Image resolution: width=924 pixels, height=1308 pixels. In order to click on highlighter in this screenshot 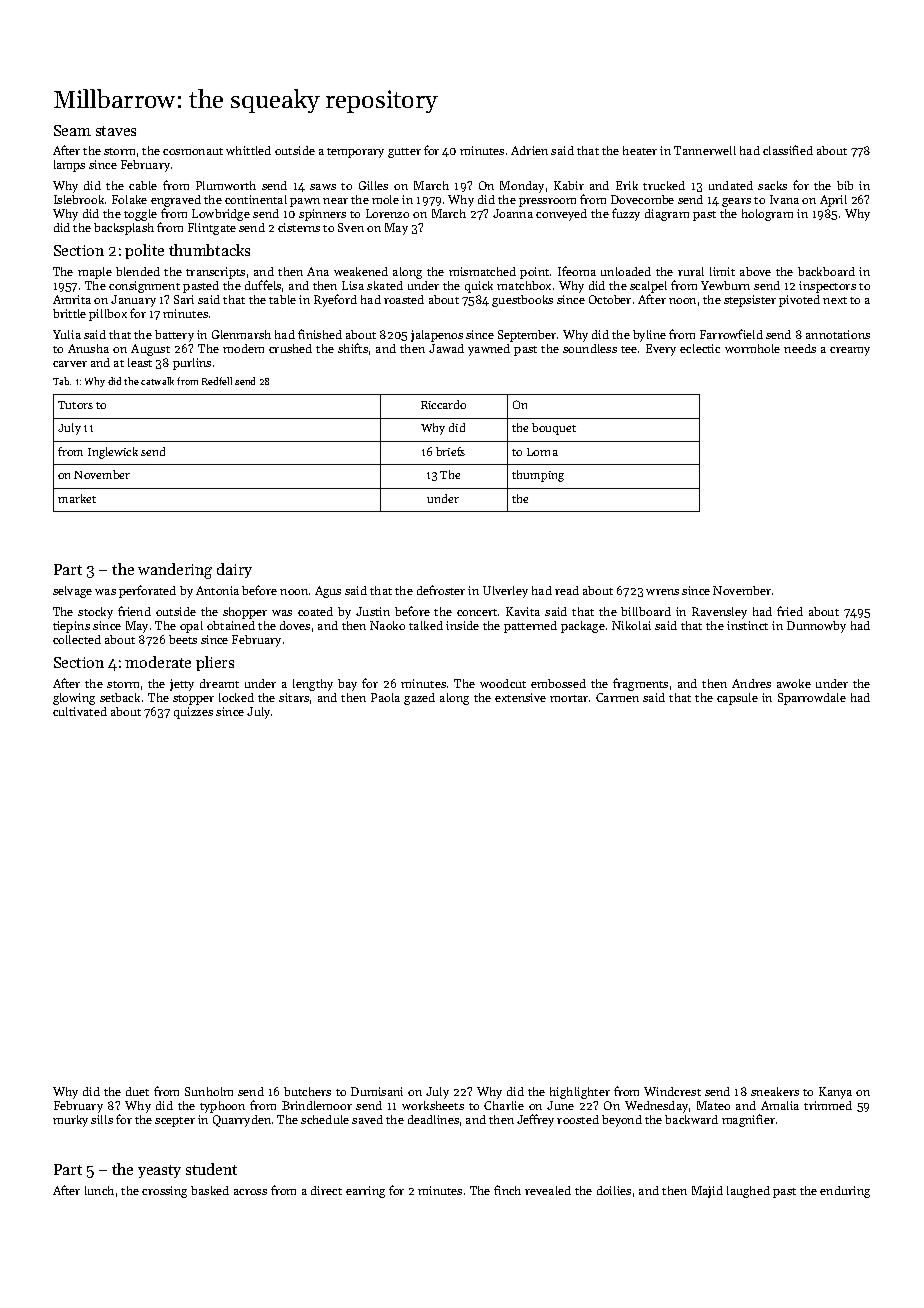, I will do `click(580, 1093)`.
